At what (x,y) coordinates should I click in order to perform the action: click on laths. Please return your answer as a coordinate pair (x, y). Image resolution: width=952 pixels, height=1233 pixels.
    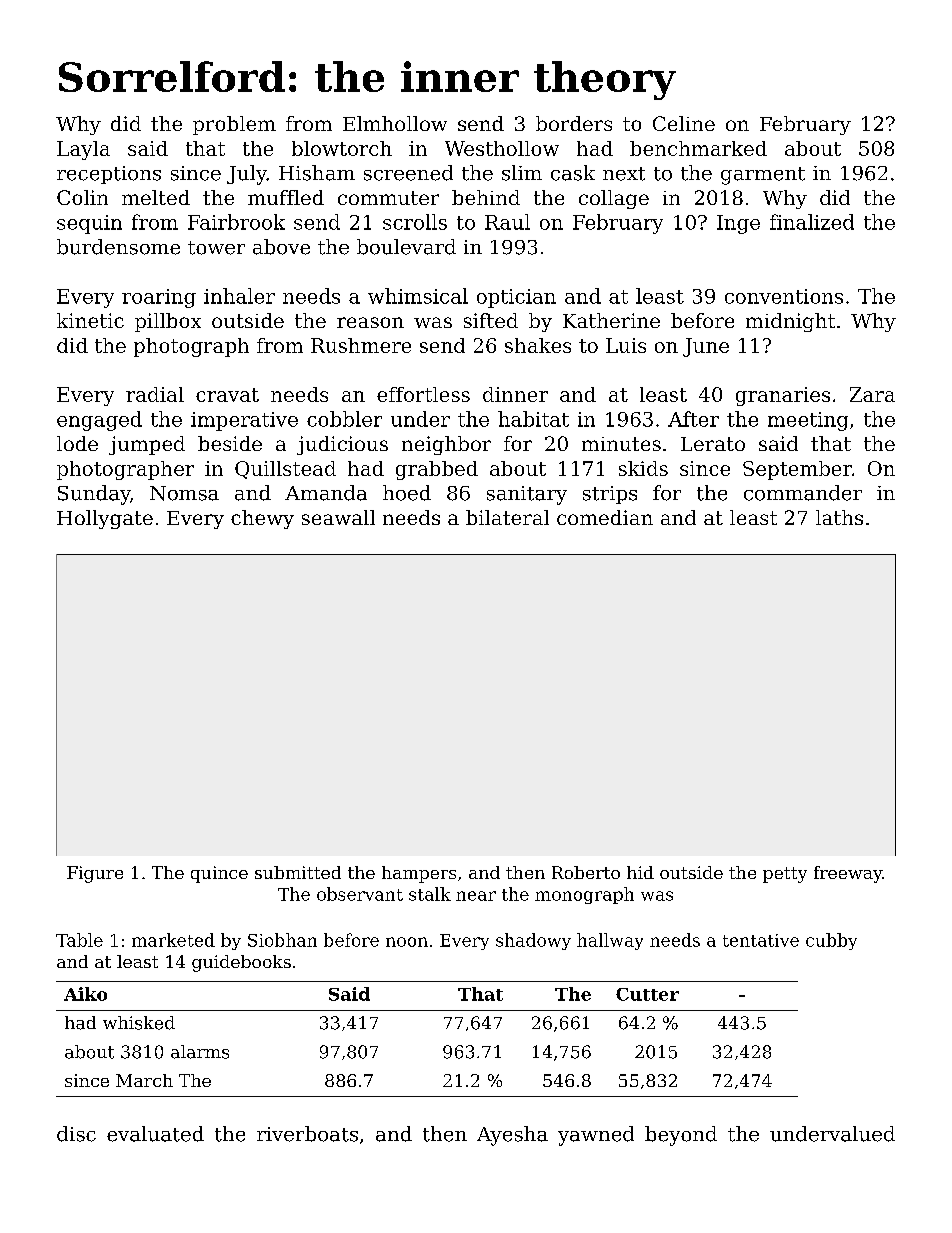
    Looking at the image, I should click on (839, 517).
